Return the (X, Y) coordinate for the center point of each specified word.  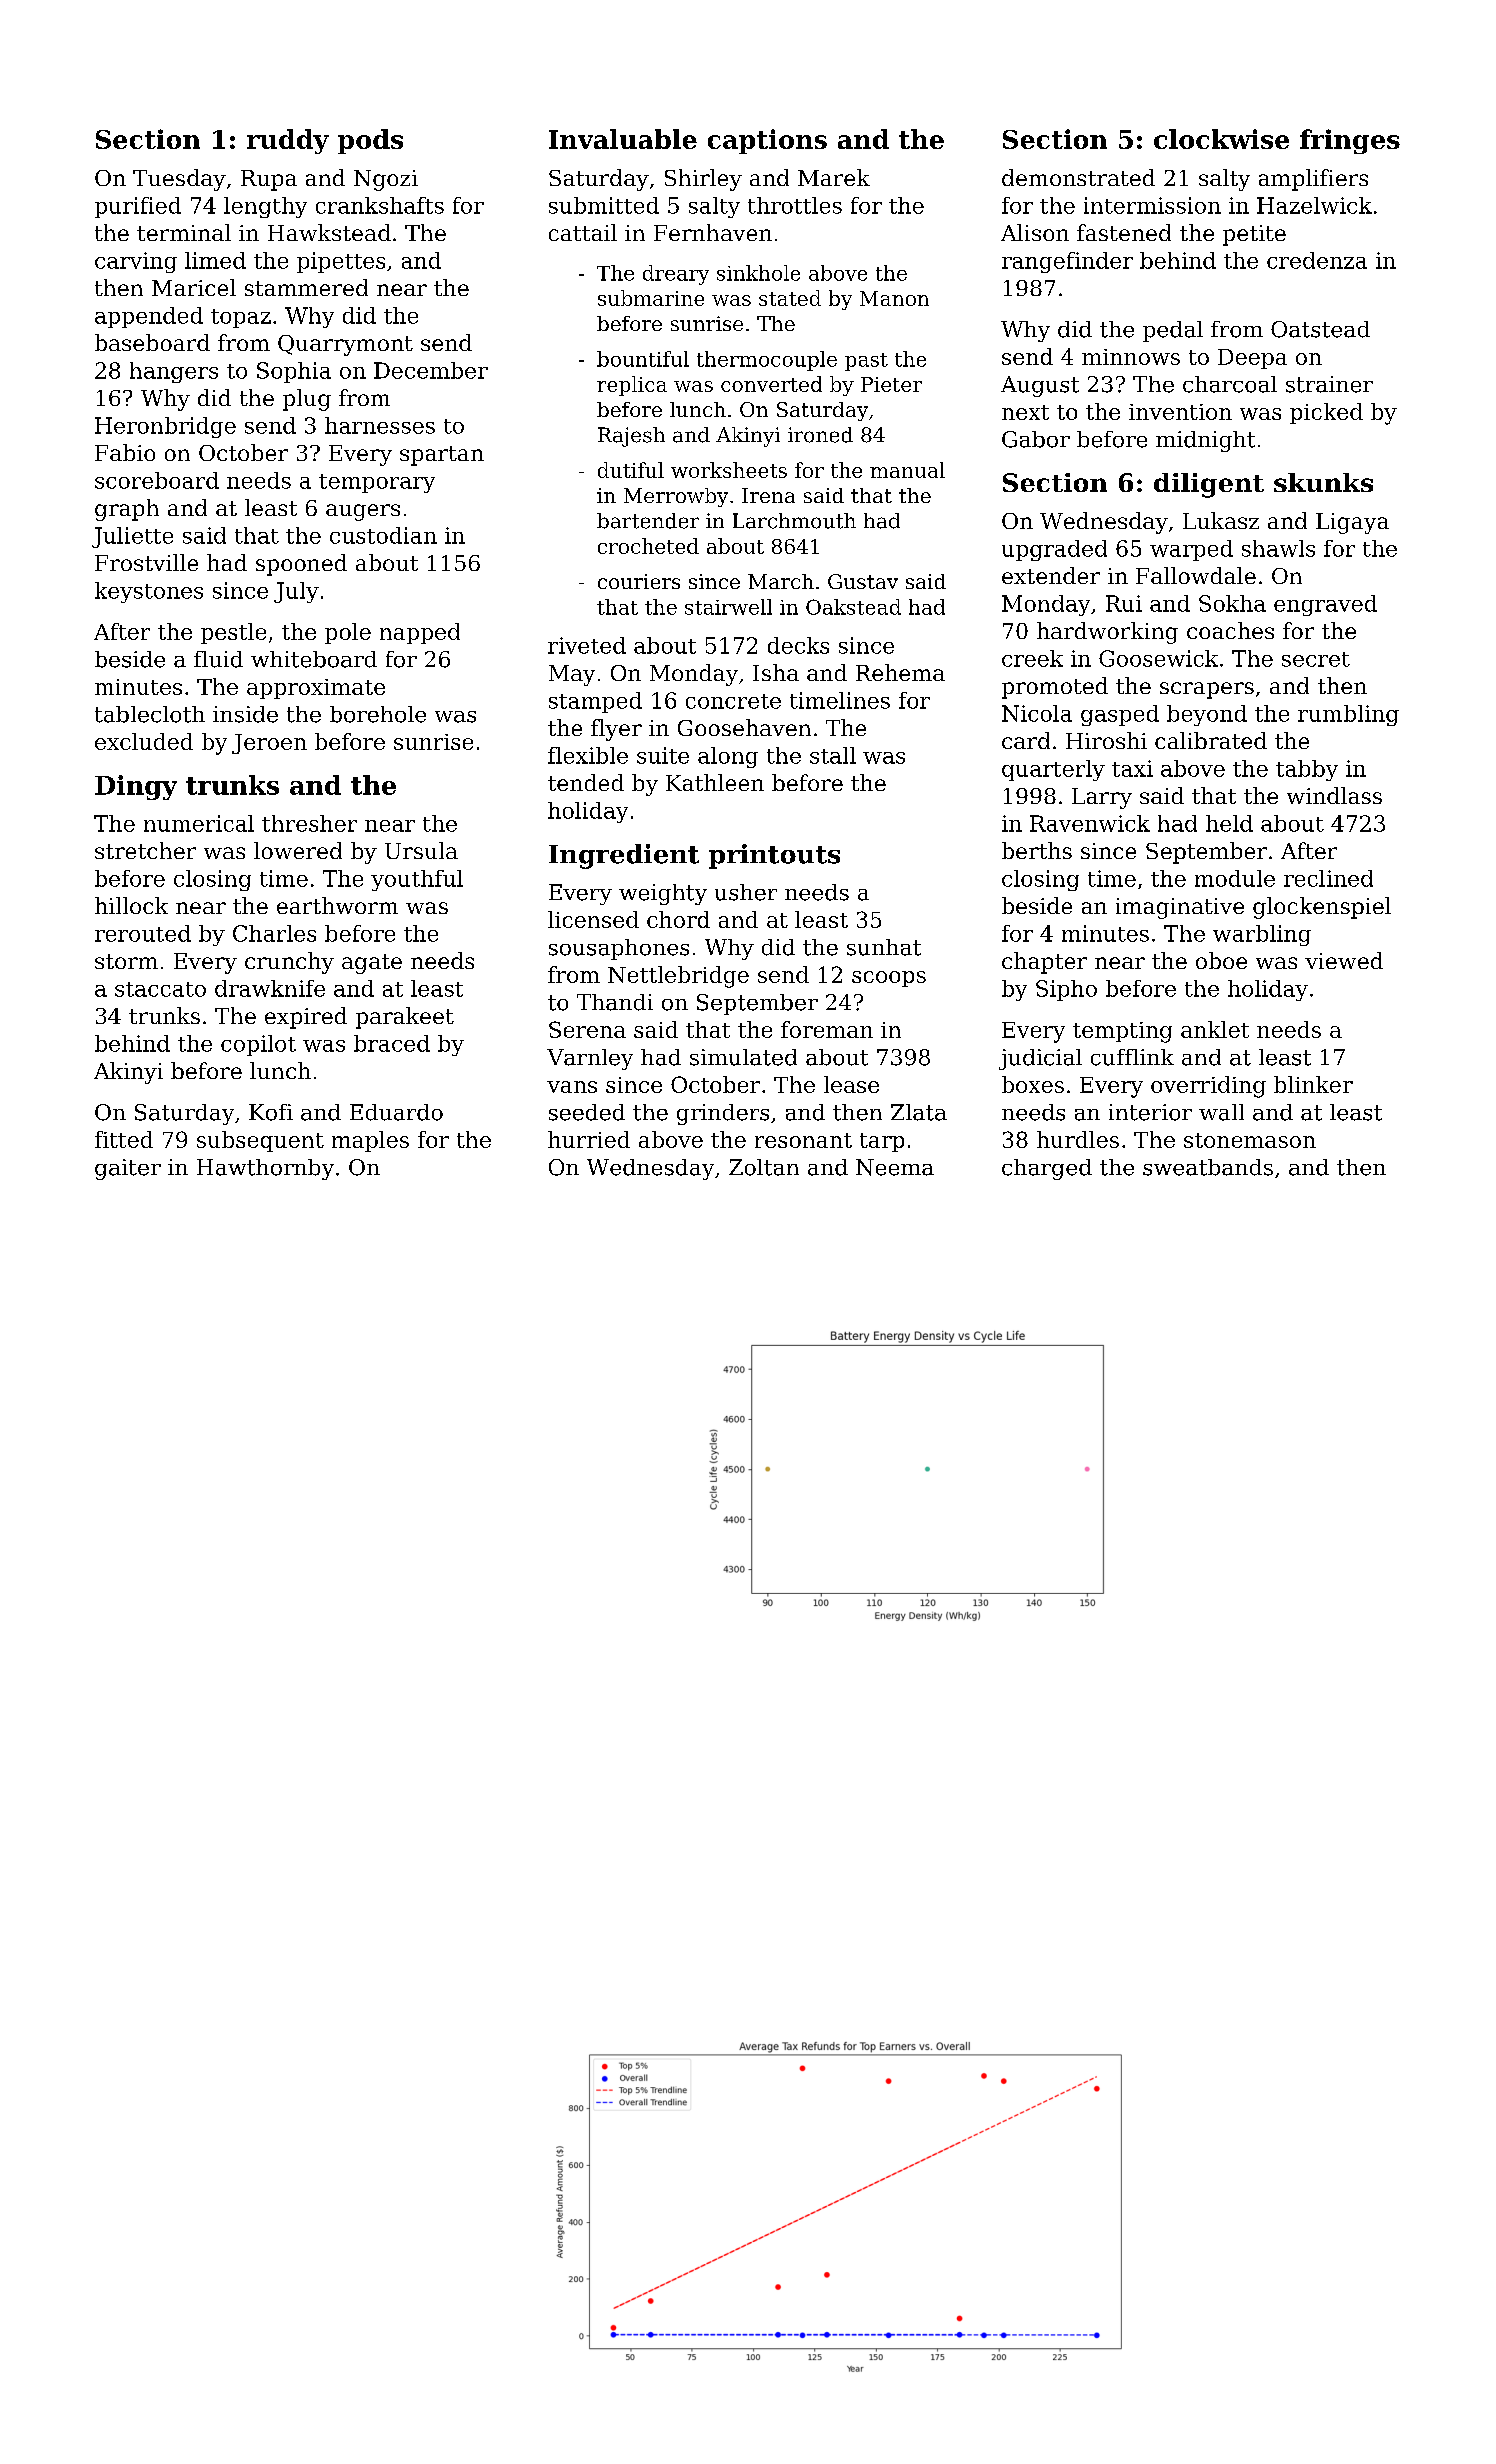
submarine (651, 298)
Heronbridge (165, 427)
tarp (882, 1142)
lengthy (265, 207)
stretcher (145, 850)
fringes (1350, 141)
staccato (160, 989)
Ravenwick (1090, 823)
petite (1254, 235)
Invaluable (623, 139)
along (728, 757)
